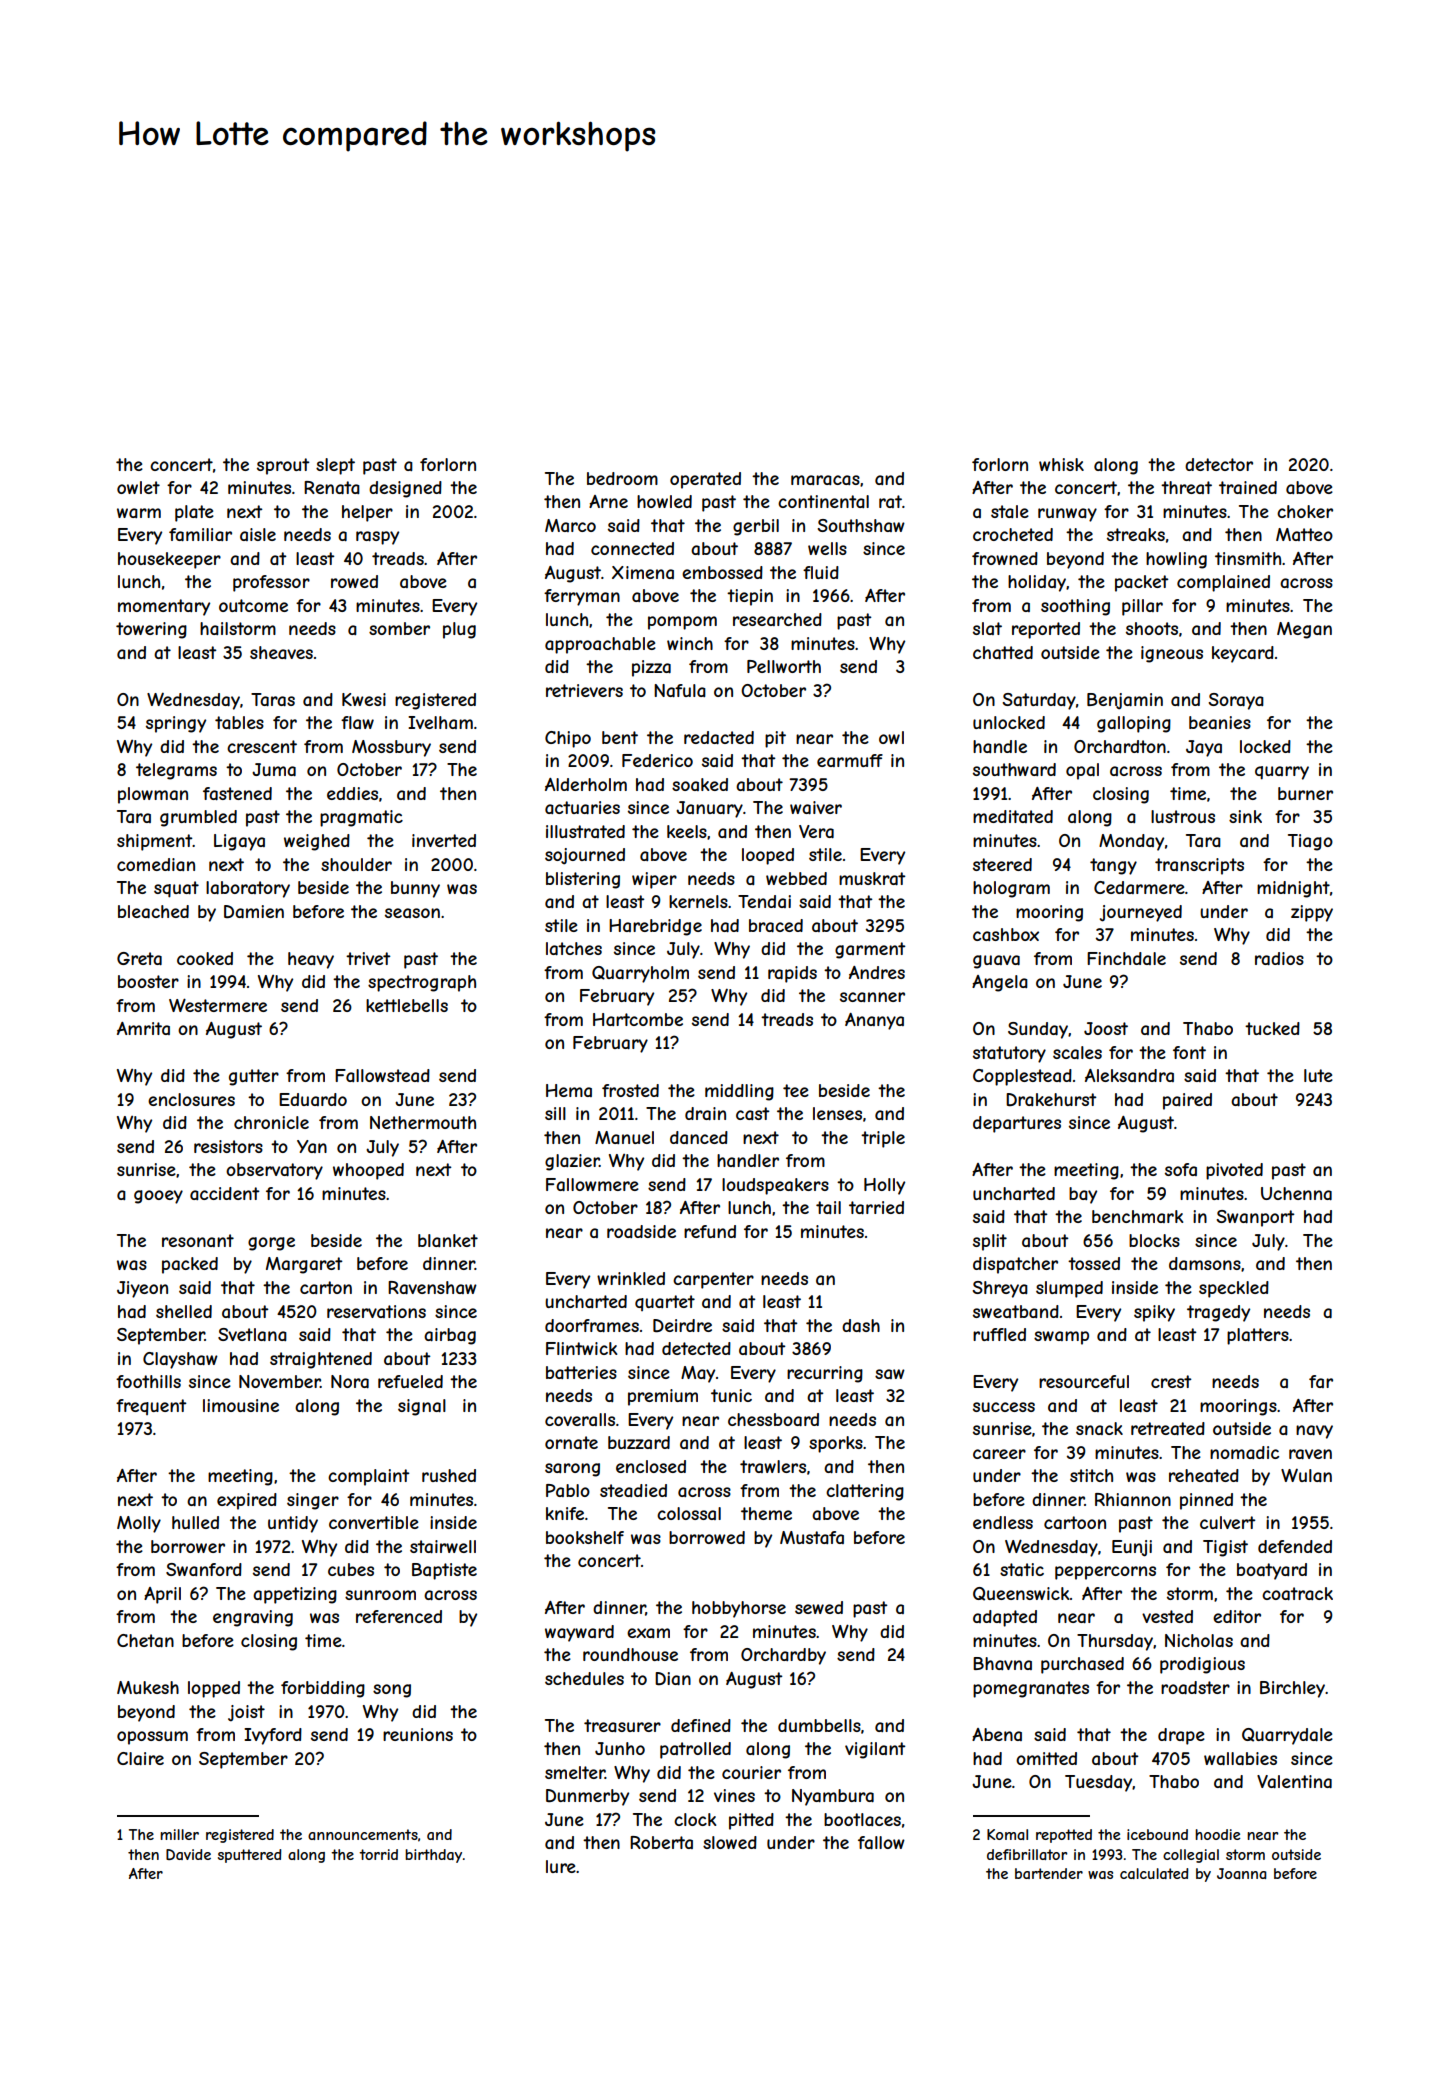  I want to click on momentary, so click(164, 607).
